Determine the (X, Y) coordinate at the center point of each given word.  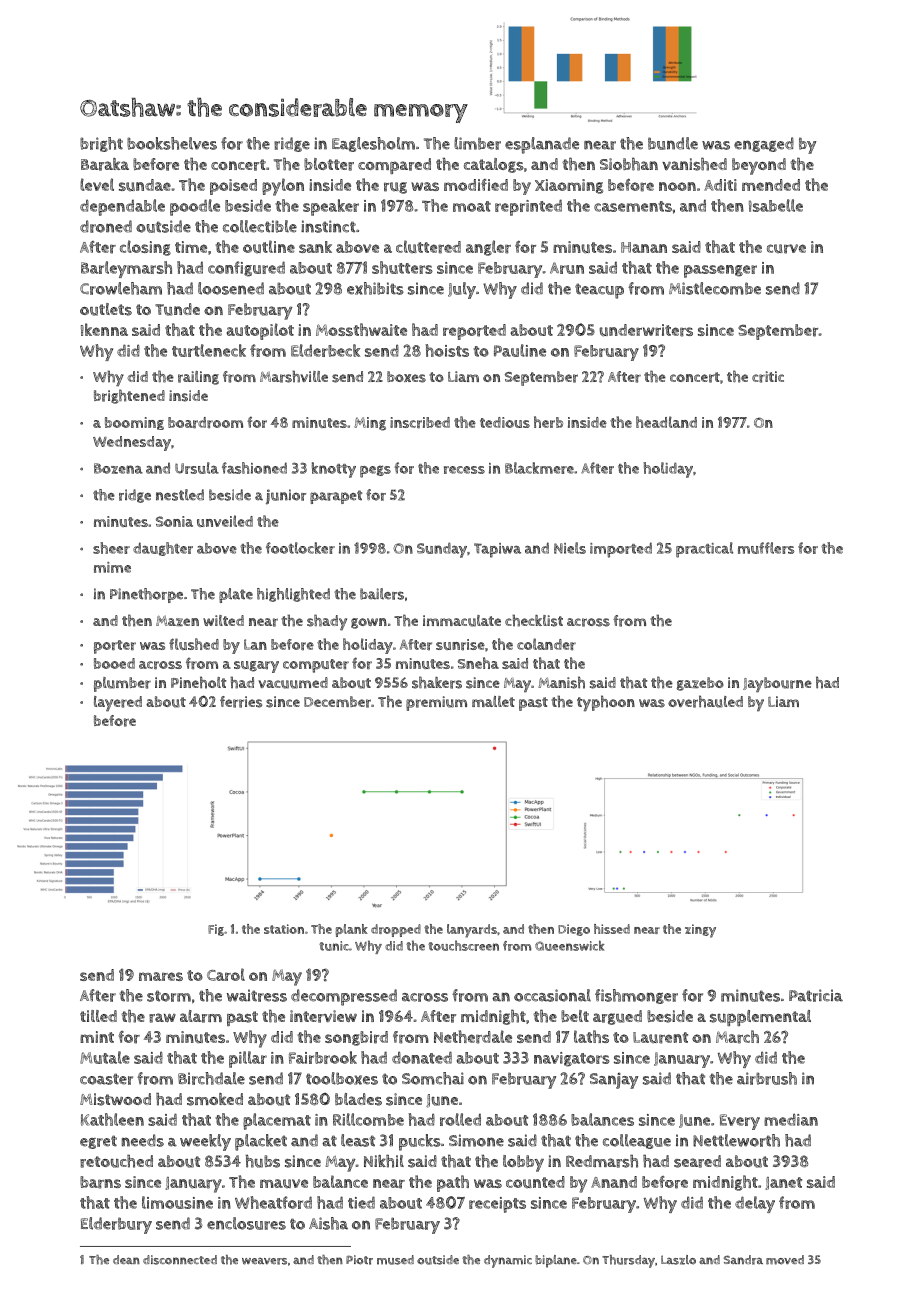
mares (161, 976)
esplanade (542, 145)
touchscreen (463, 945)
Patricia (816, 995)
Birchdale (211, 1078)
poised (233, 187)
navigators (572, 1059)
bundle (673, 143)
